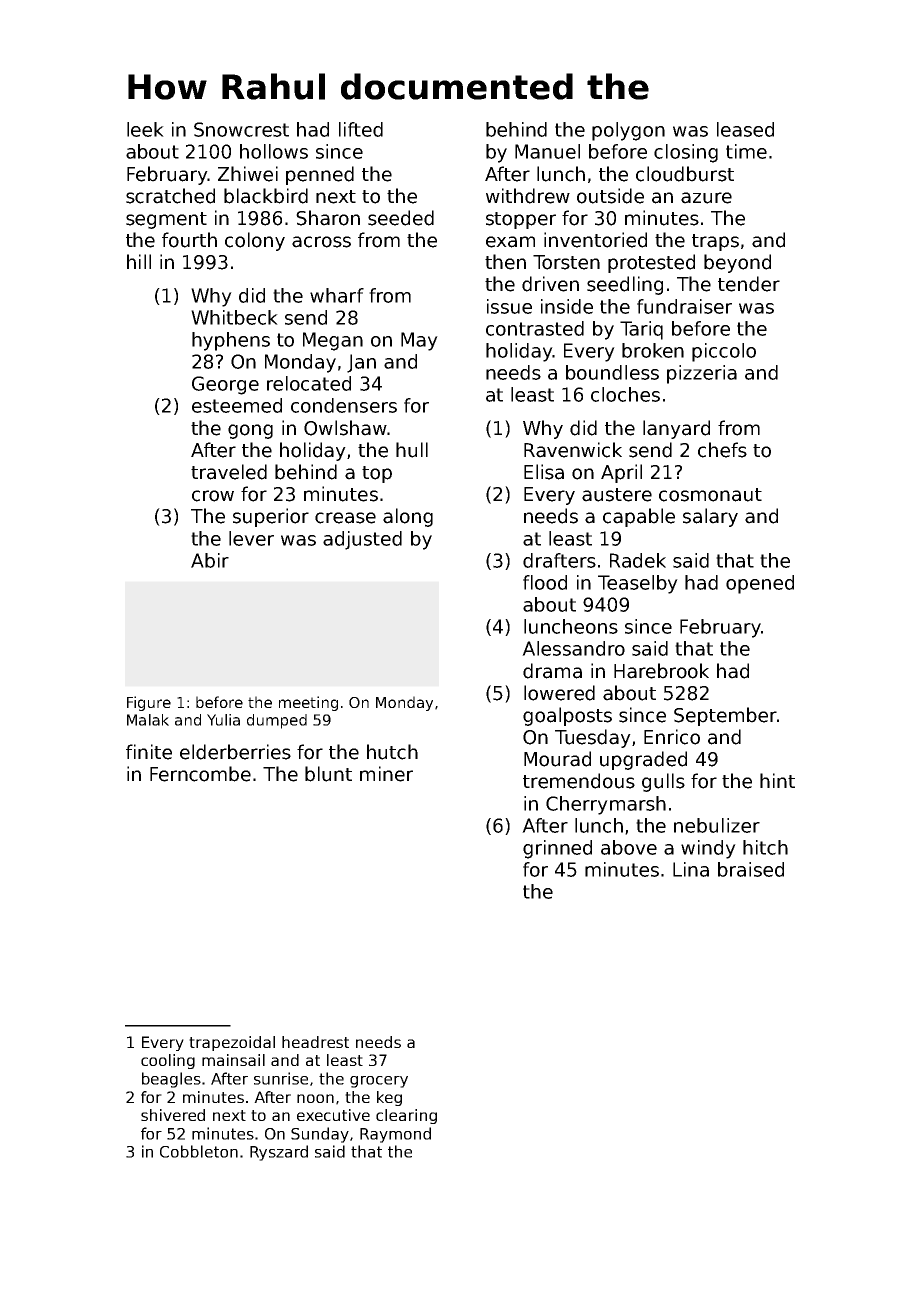 Image resolution: width=924 pixels, height=1311 pixels. I want to click on Manuel, so click(547, 151).
